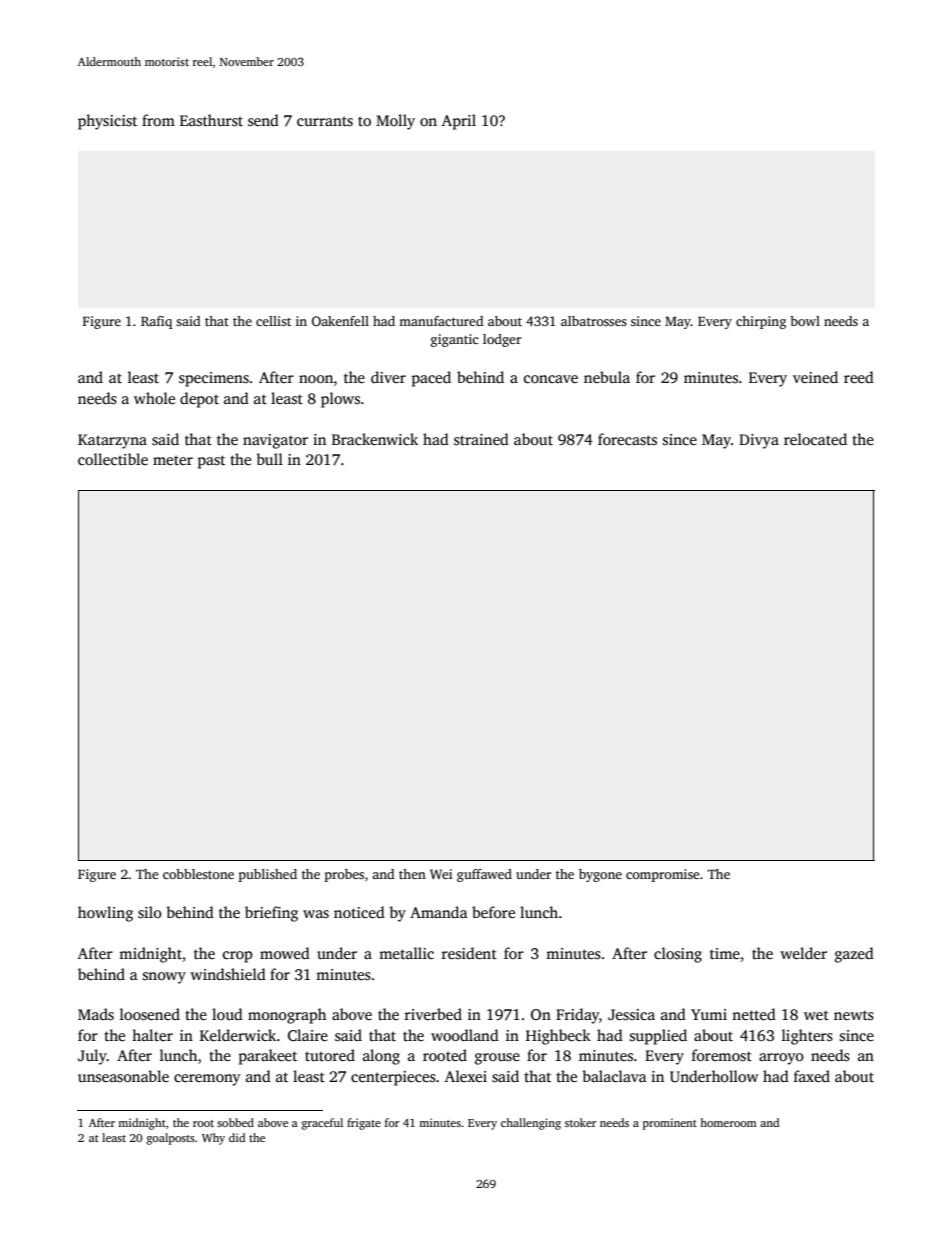 The height and width of the screenshot is (1233, 952). Describe the element at coordinates (663, 875) in the screenshot. I see `compromise` at that location.
